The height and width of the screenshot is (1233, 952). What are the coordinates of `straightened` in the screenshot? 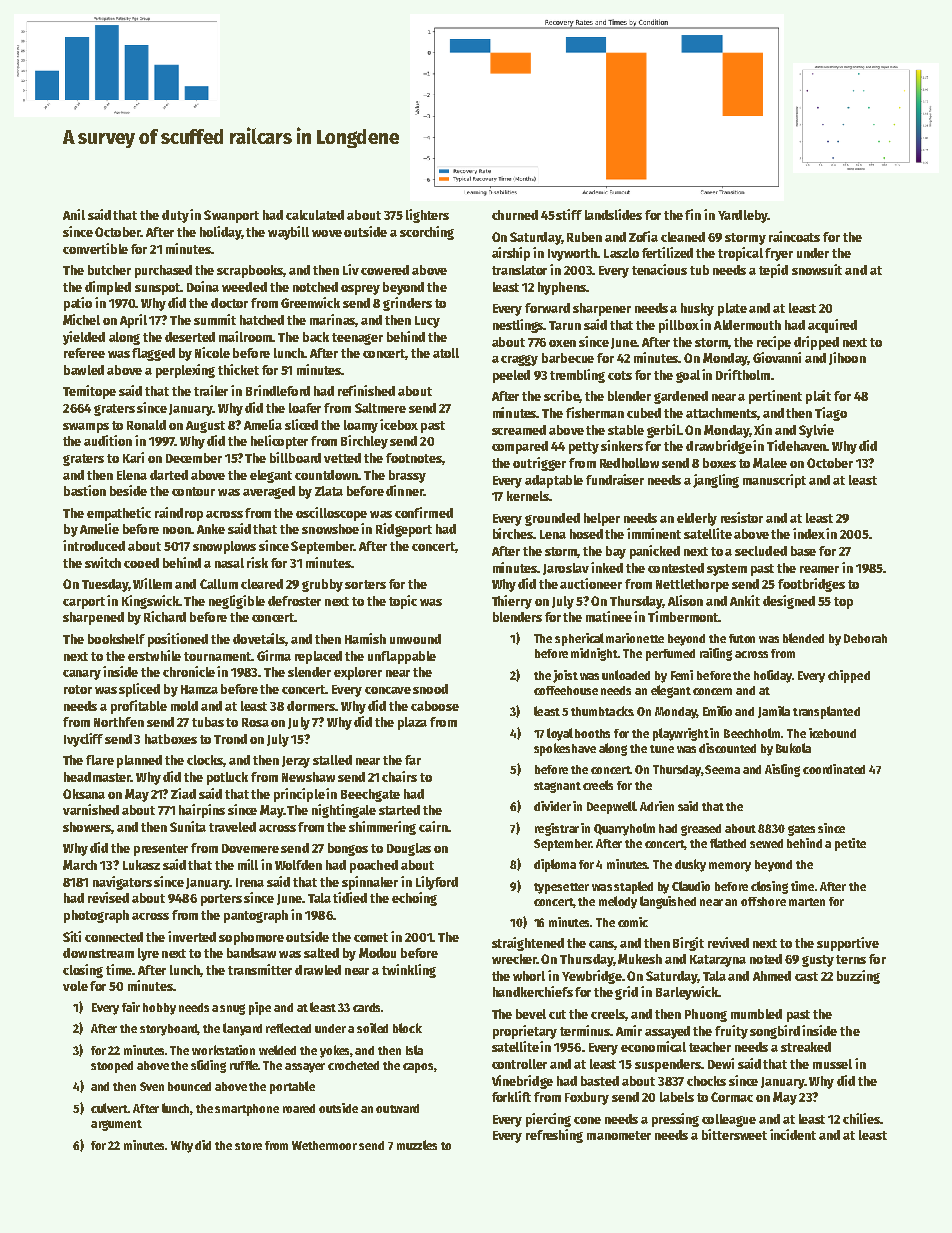 It's located at (528, 944).
